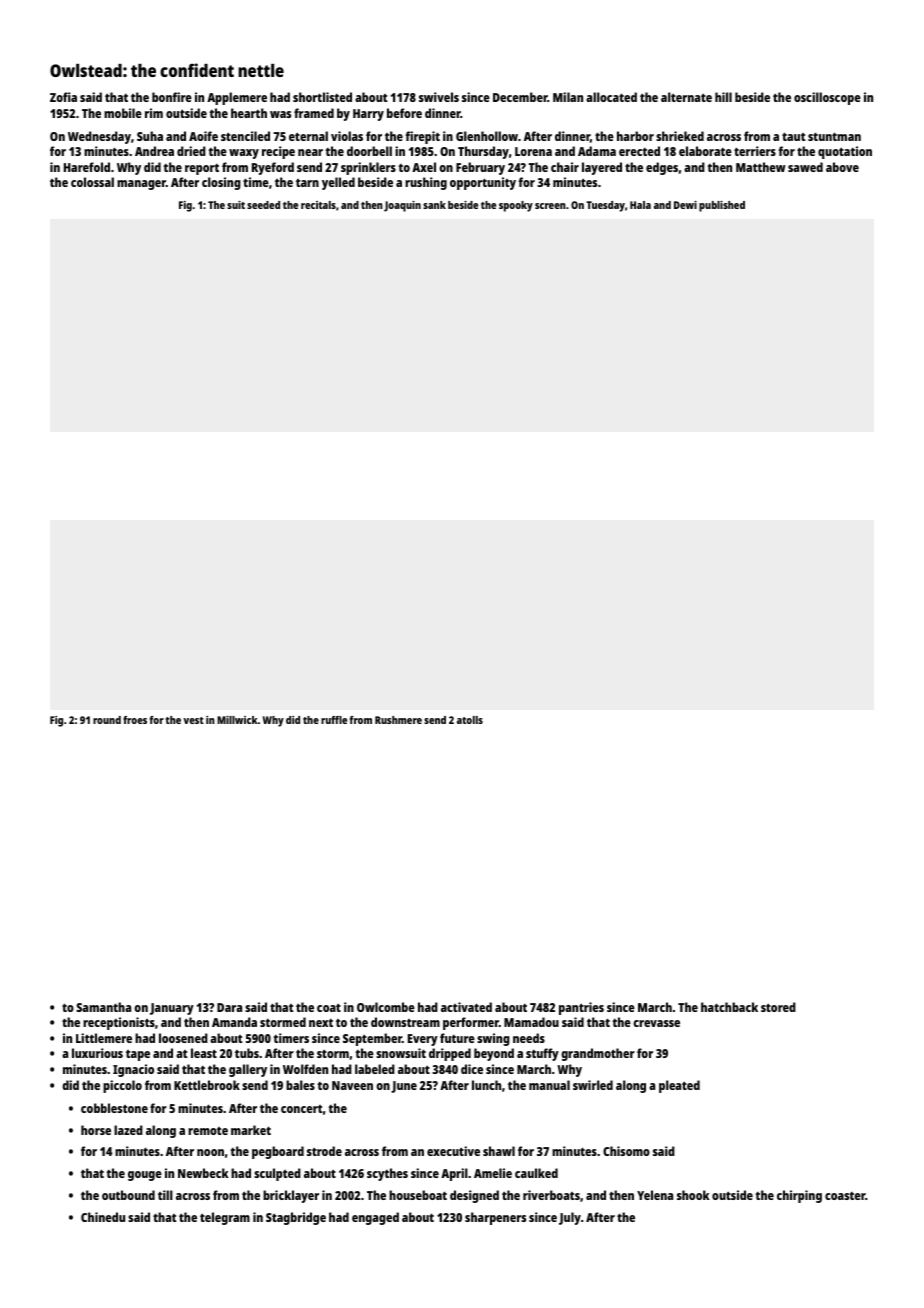  Describe the element at coordinates (103, 1007) in the screenshot. I see `Samantha` at that location.
